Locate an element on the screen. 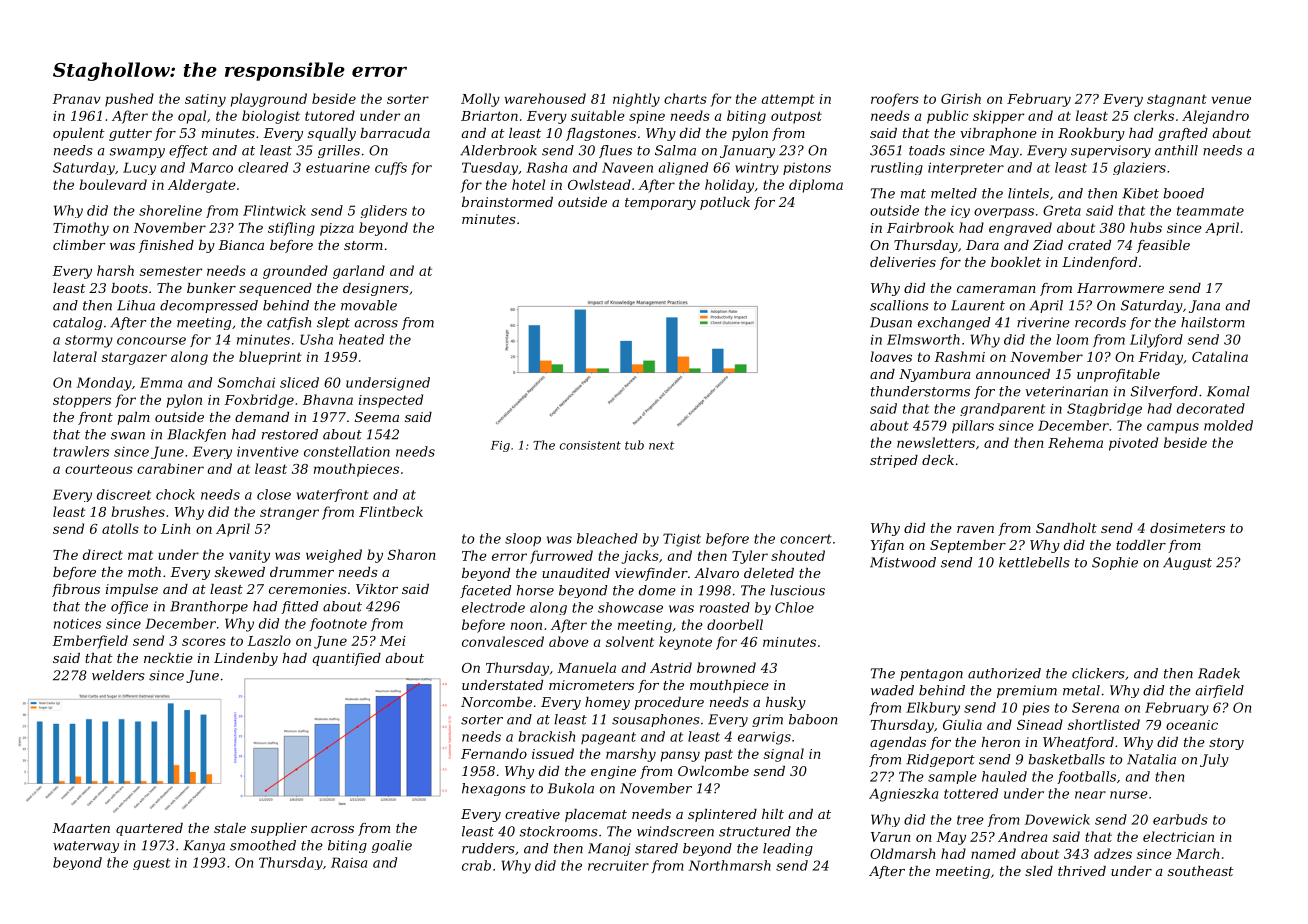 This screenshot has width=1308, height=924. Pranav is located at coordinates (76, 99).
